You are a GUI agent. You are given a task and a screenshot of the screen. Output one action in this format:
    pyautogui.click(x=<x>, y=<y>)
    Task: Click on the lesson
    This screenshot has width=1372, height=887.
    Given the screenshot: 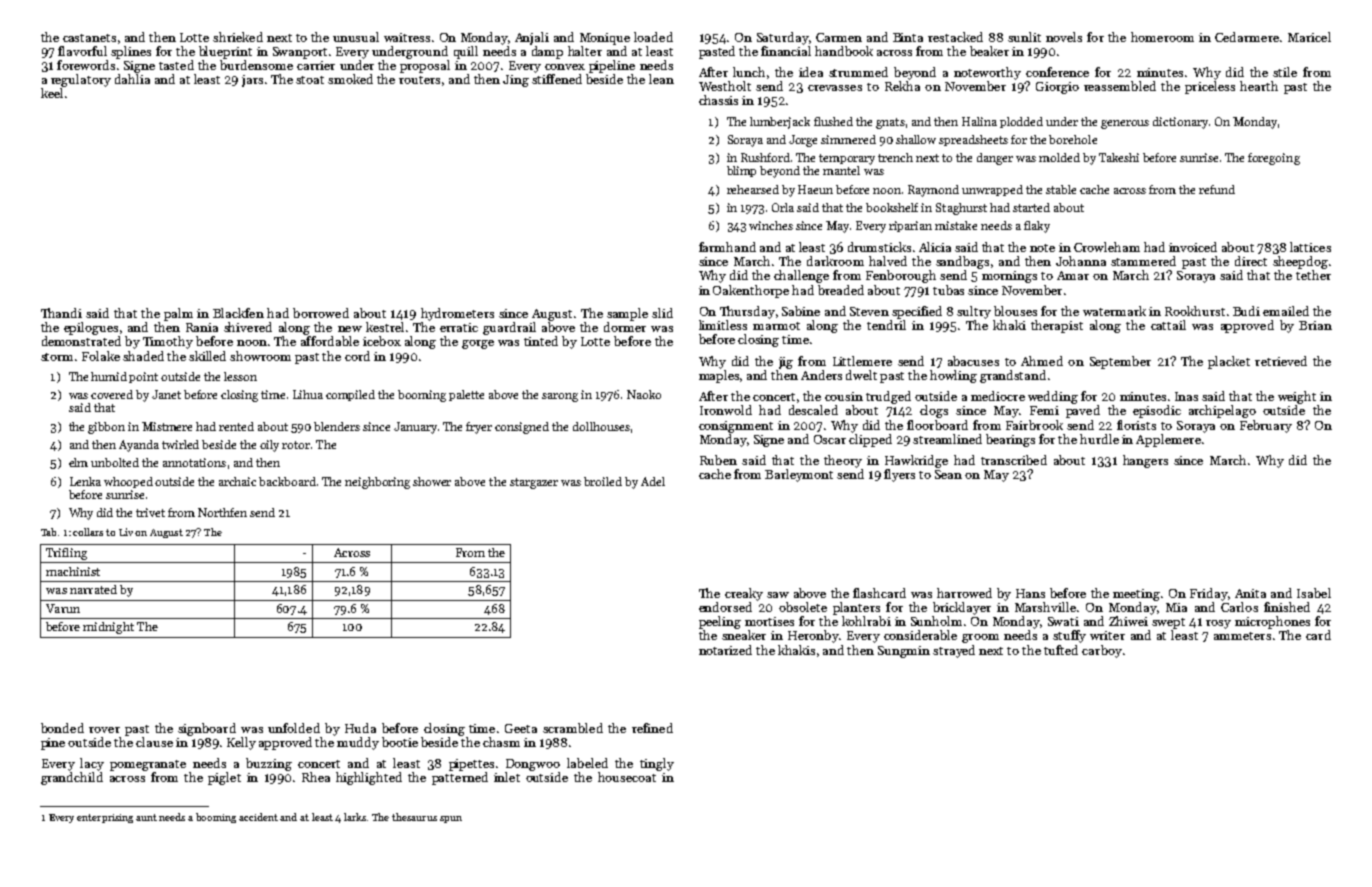 What is the action you would take?
    pyautogui.click(x=240, y=376)
